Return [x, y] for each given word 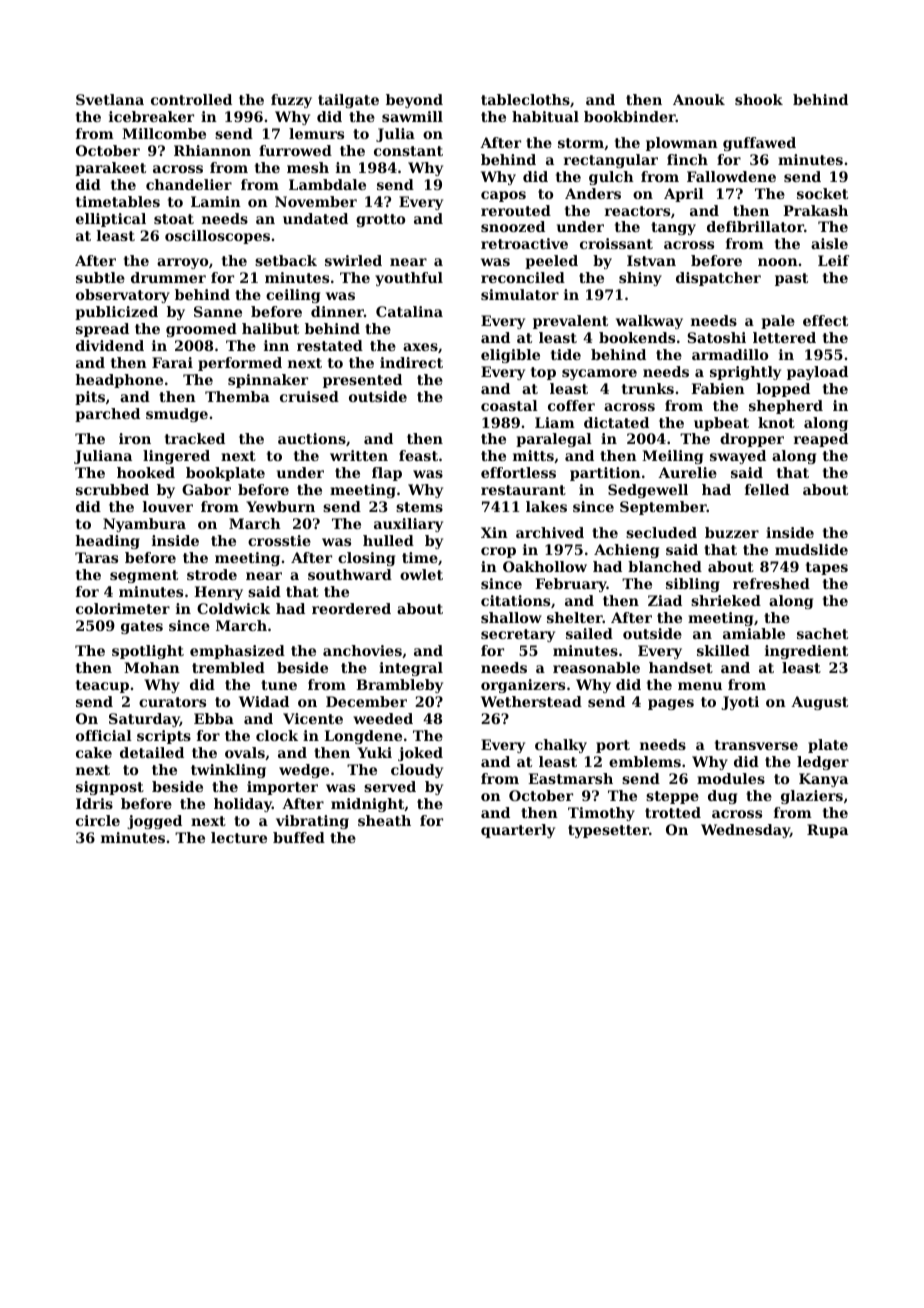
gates [142, 627]
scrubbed [112, 489]
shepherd [786, 407]
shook [759, 99]
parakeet [110, 169]
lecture [239, 837]
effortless [518, 472]
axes [420, 347]
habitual [545, 116]
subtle [100, 277]
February [571, 585]
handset [681, 667]
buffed [299, 837]
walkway [649, 322]
